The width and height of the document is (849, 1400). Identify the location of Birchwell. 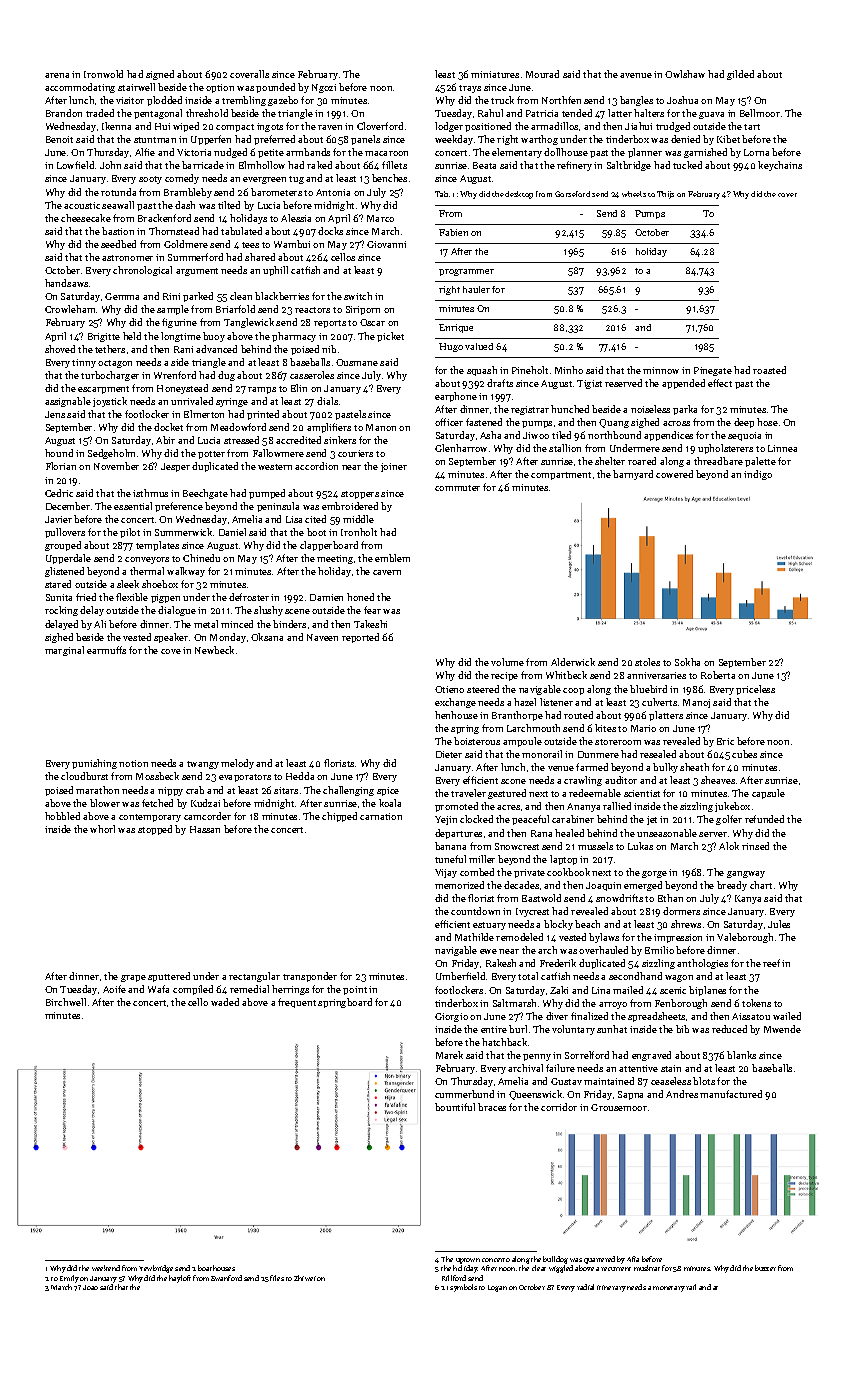
(66, 1002).
